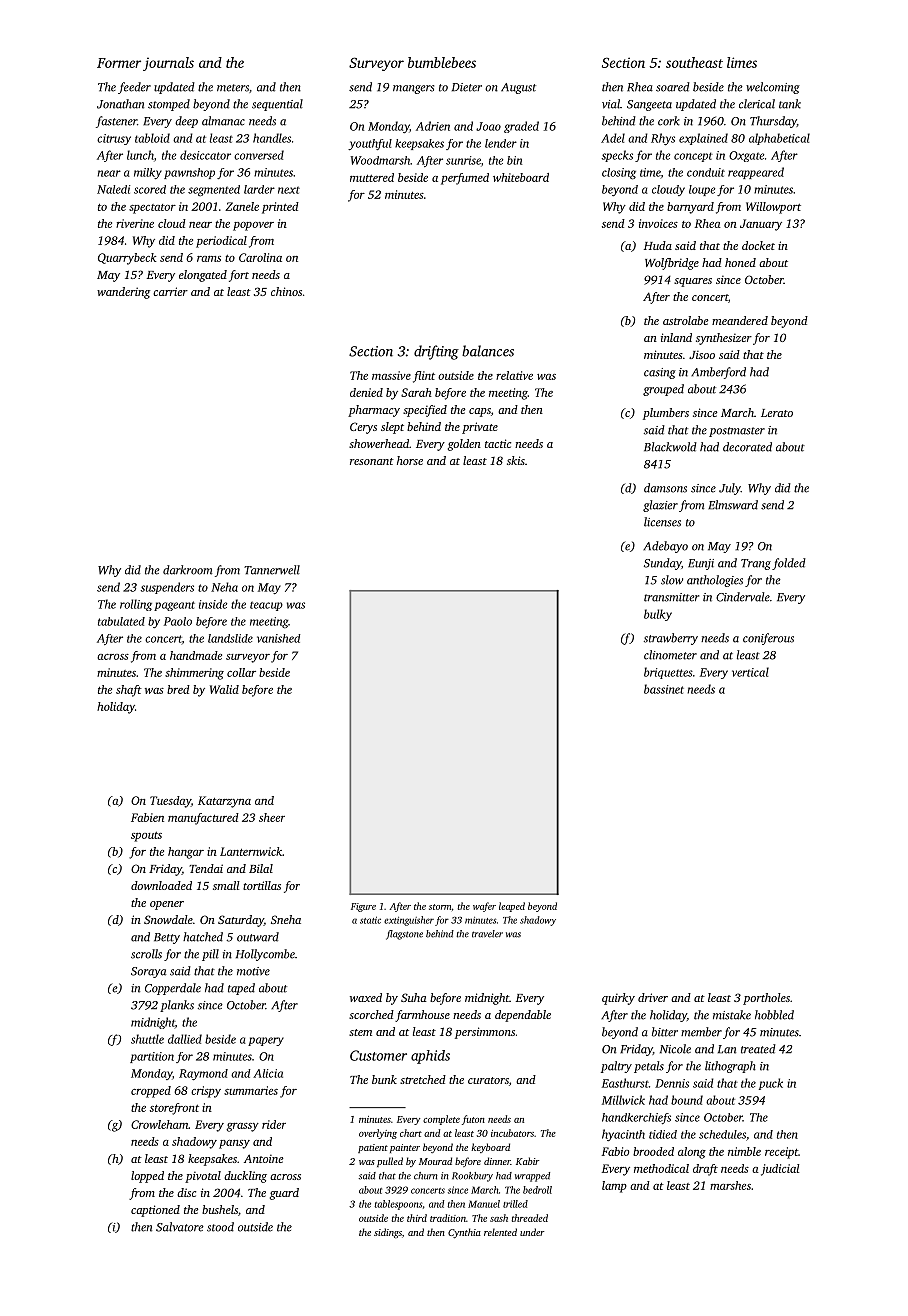 Image resolution: width=908 pixels, height=1316 pixels. I want to click on muttered, so click(372, 177).
